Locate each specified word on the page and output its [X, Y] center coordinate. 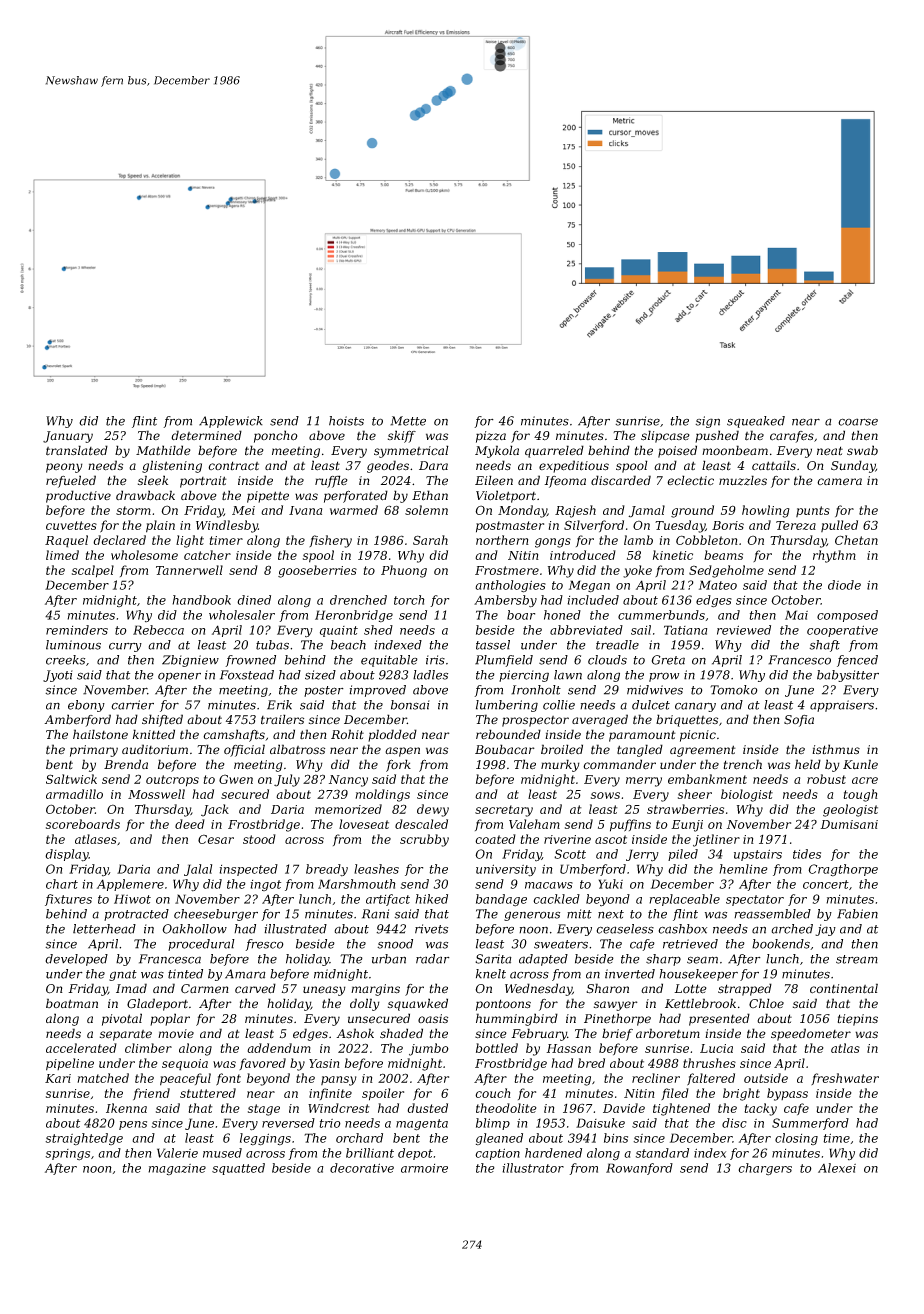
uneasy [324, 991]
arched [792, 929]
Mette [408, 421]
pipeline [70, 1064]
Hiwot [132, 899]
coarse [858, 422]
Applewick [231, 422]
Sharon [607, 988]
